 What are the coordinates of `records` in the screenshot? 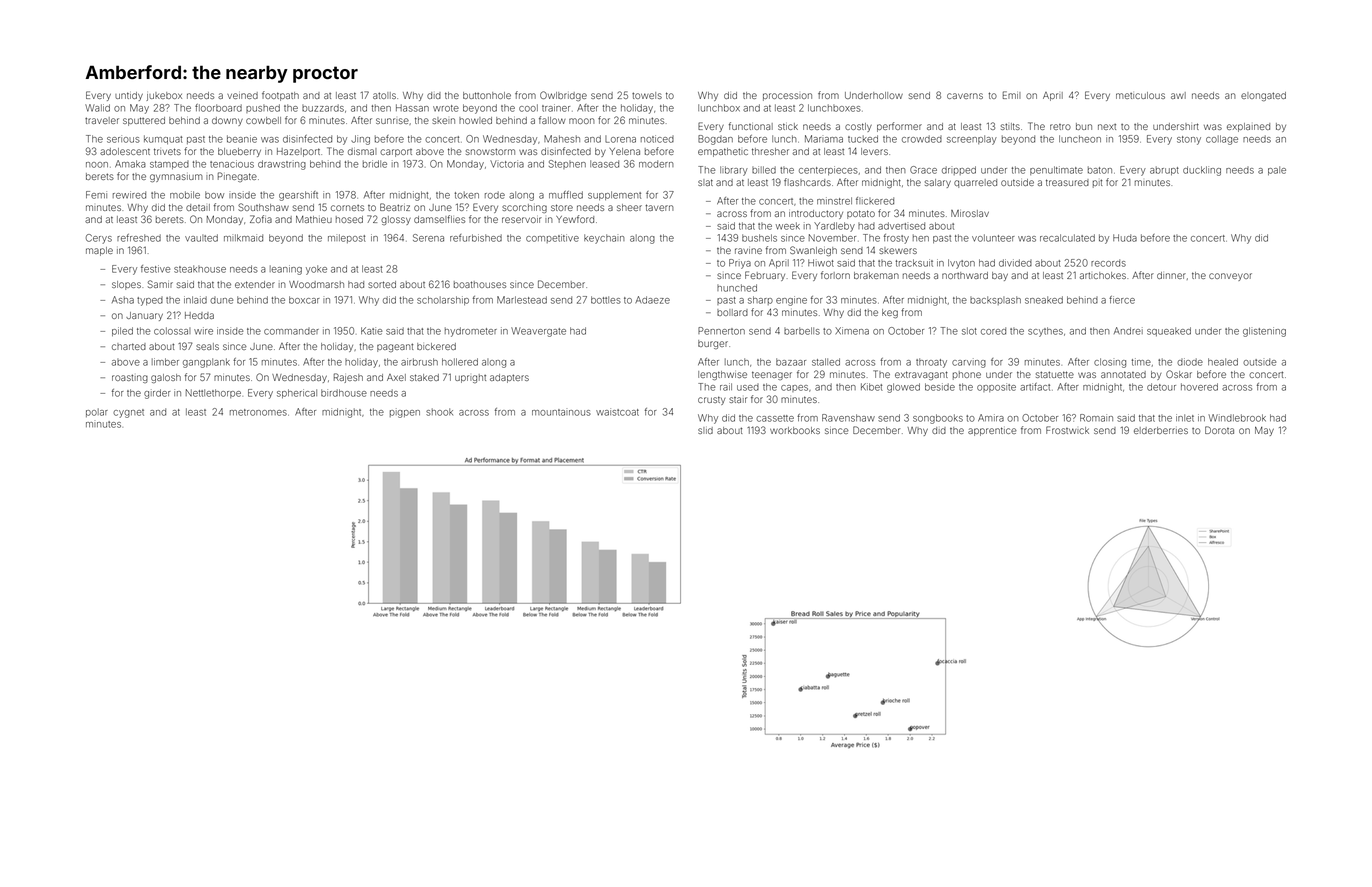 It's located at (1108, 263).
